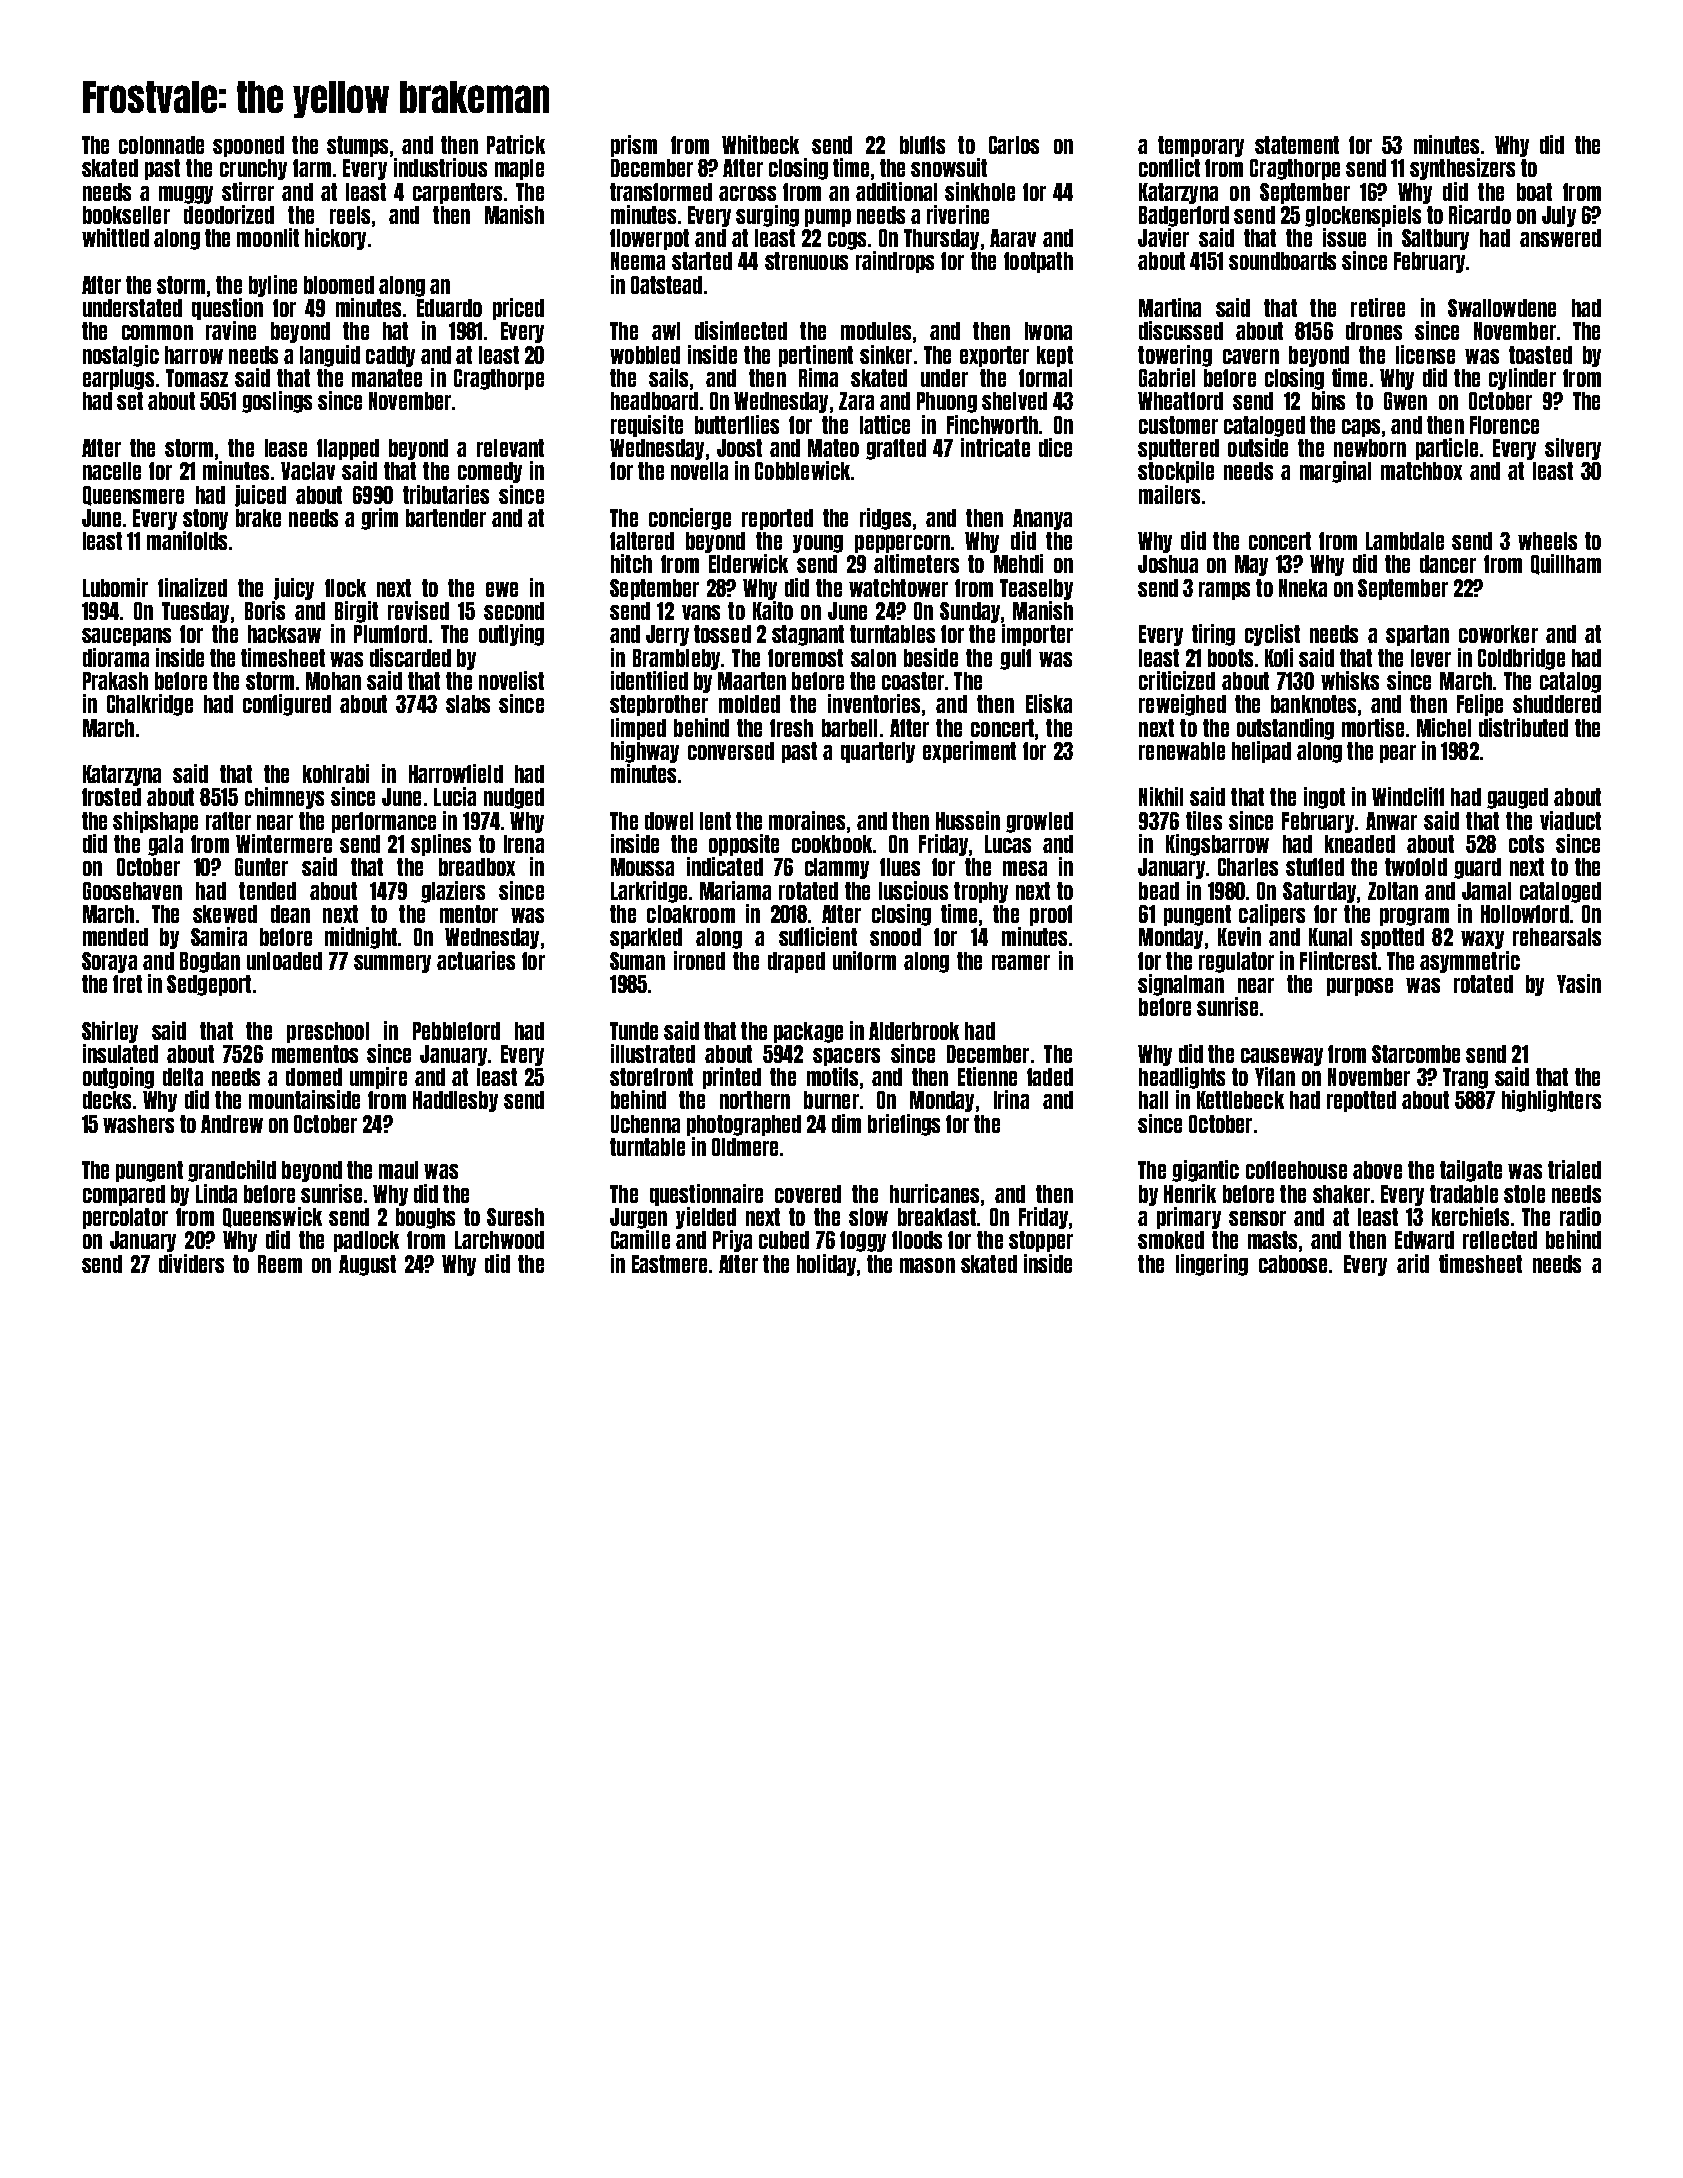 The height and width of the page is (2178, 1683). What do you see at coordinates (1335, 472) in the page?
I see `marginal` at bounding box center [1335, 472].
